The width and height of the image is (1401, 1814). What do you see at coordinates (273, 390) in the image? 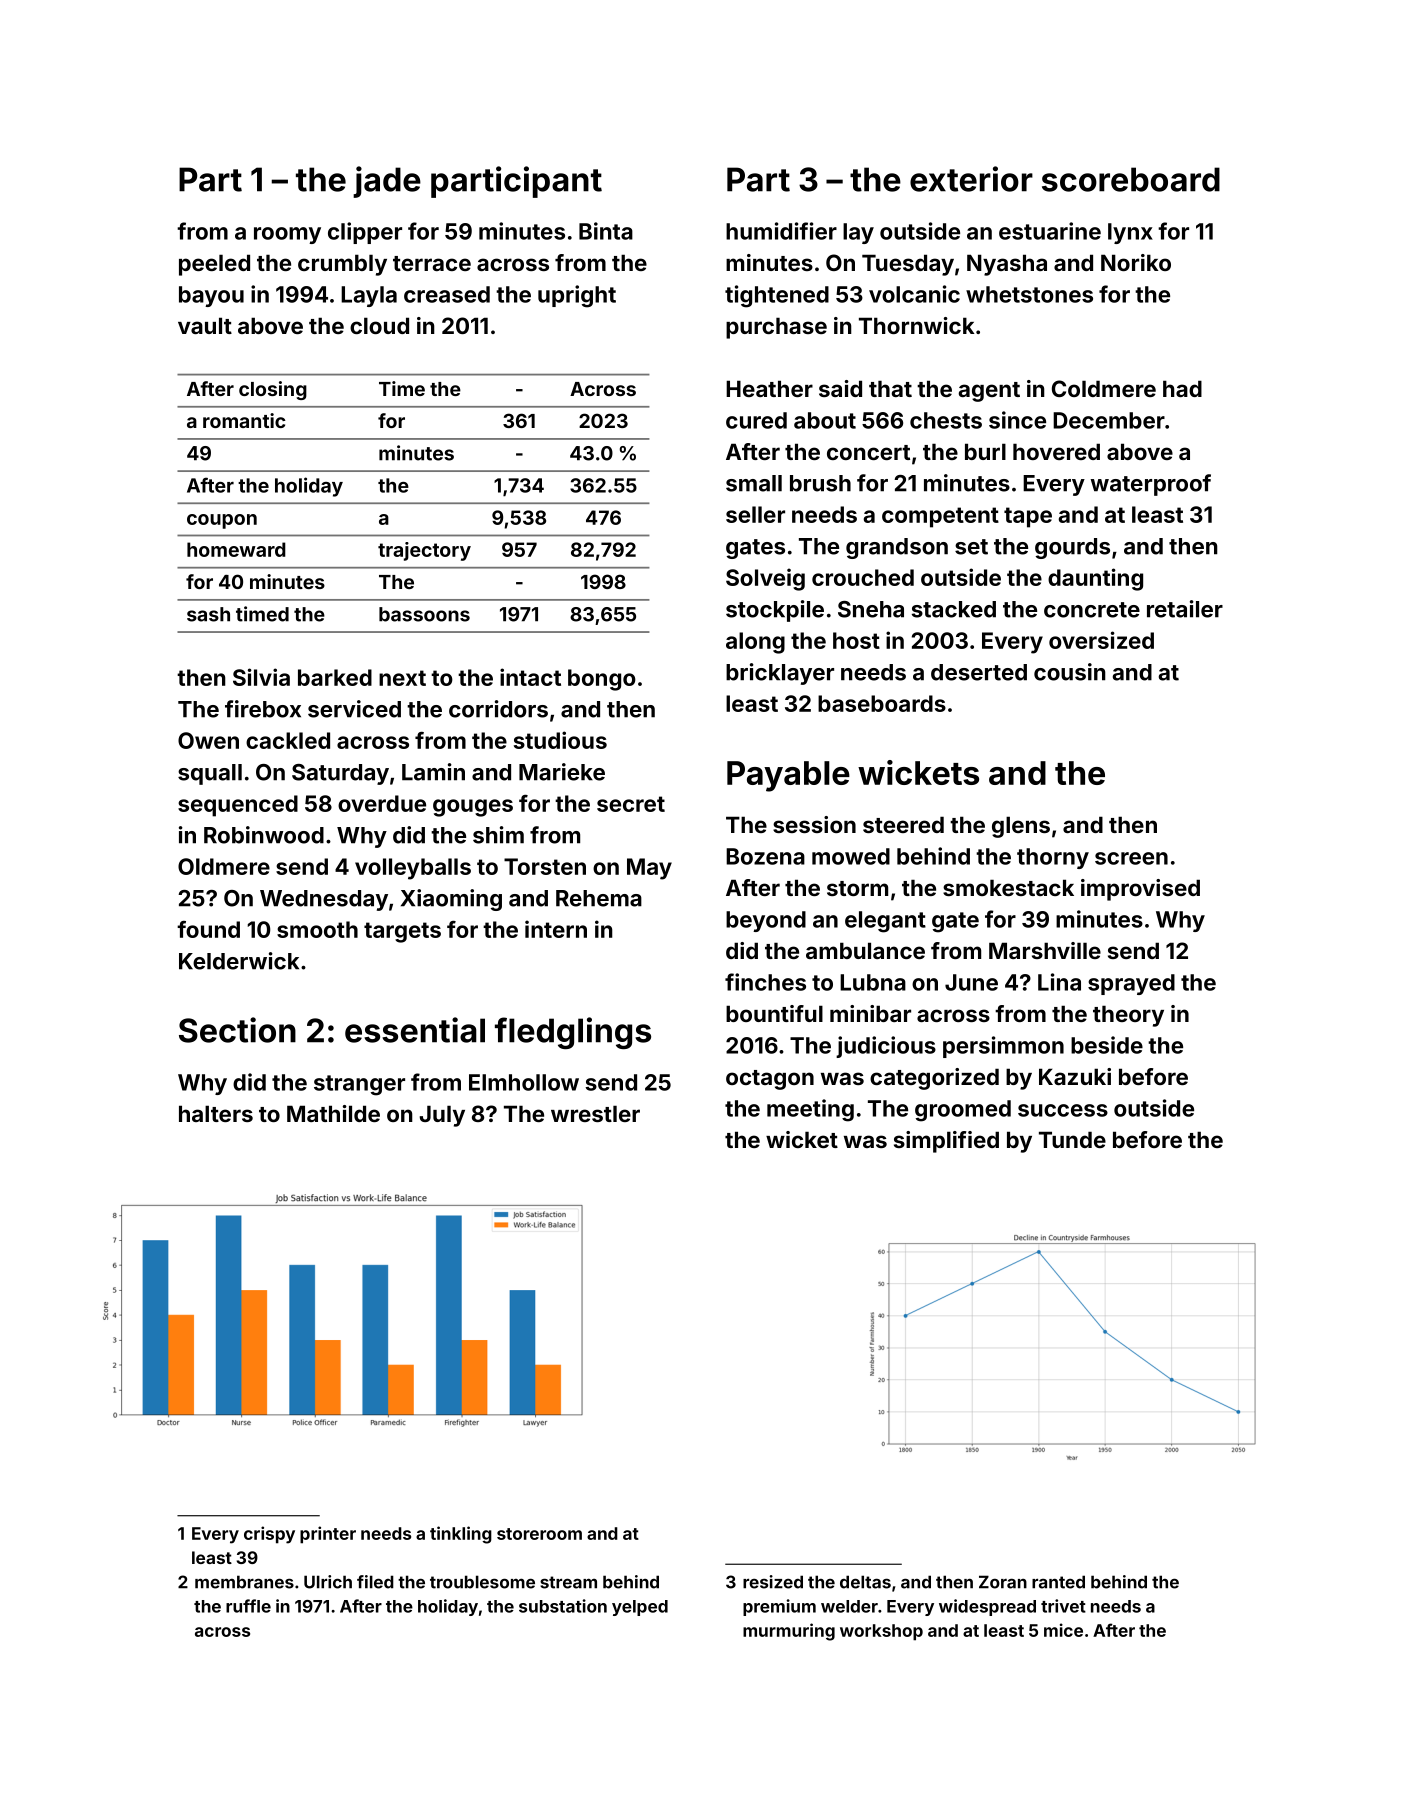
I see `closing` at bounding box center [273, 390].
